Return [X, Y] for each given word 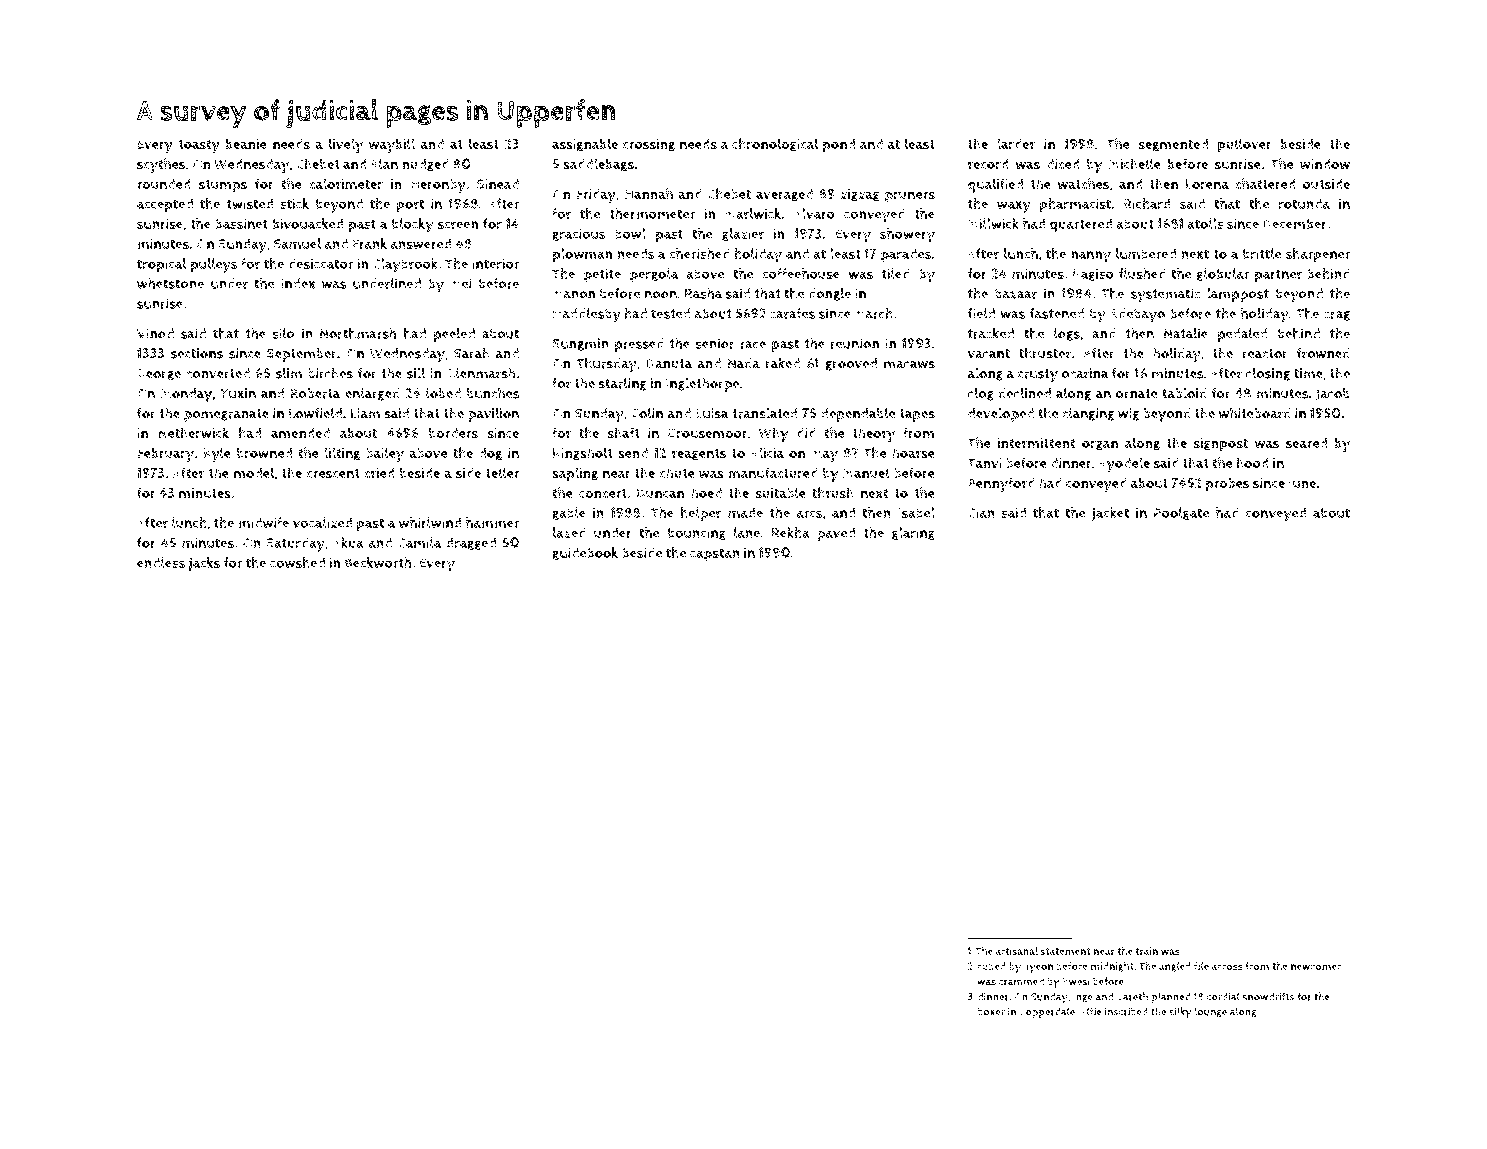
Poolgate [1181, 513]
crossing [649, 145]
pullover [1245, 145]
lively [346, 145]
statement [1065, 951]
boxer [991, 1012]
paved [836, 534]
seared [1306, 443]
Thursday [607, 365]
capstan [715, 554]
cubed [991, 966]
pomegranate [226, 415]
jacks [204, 564]
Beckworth [378, 562]
